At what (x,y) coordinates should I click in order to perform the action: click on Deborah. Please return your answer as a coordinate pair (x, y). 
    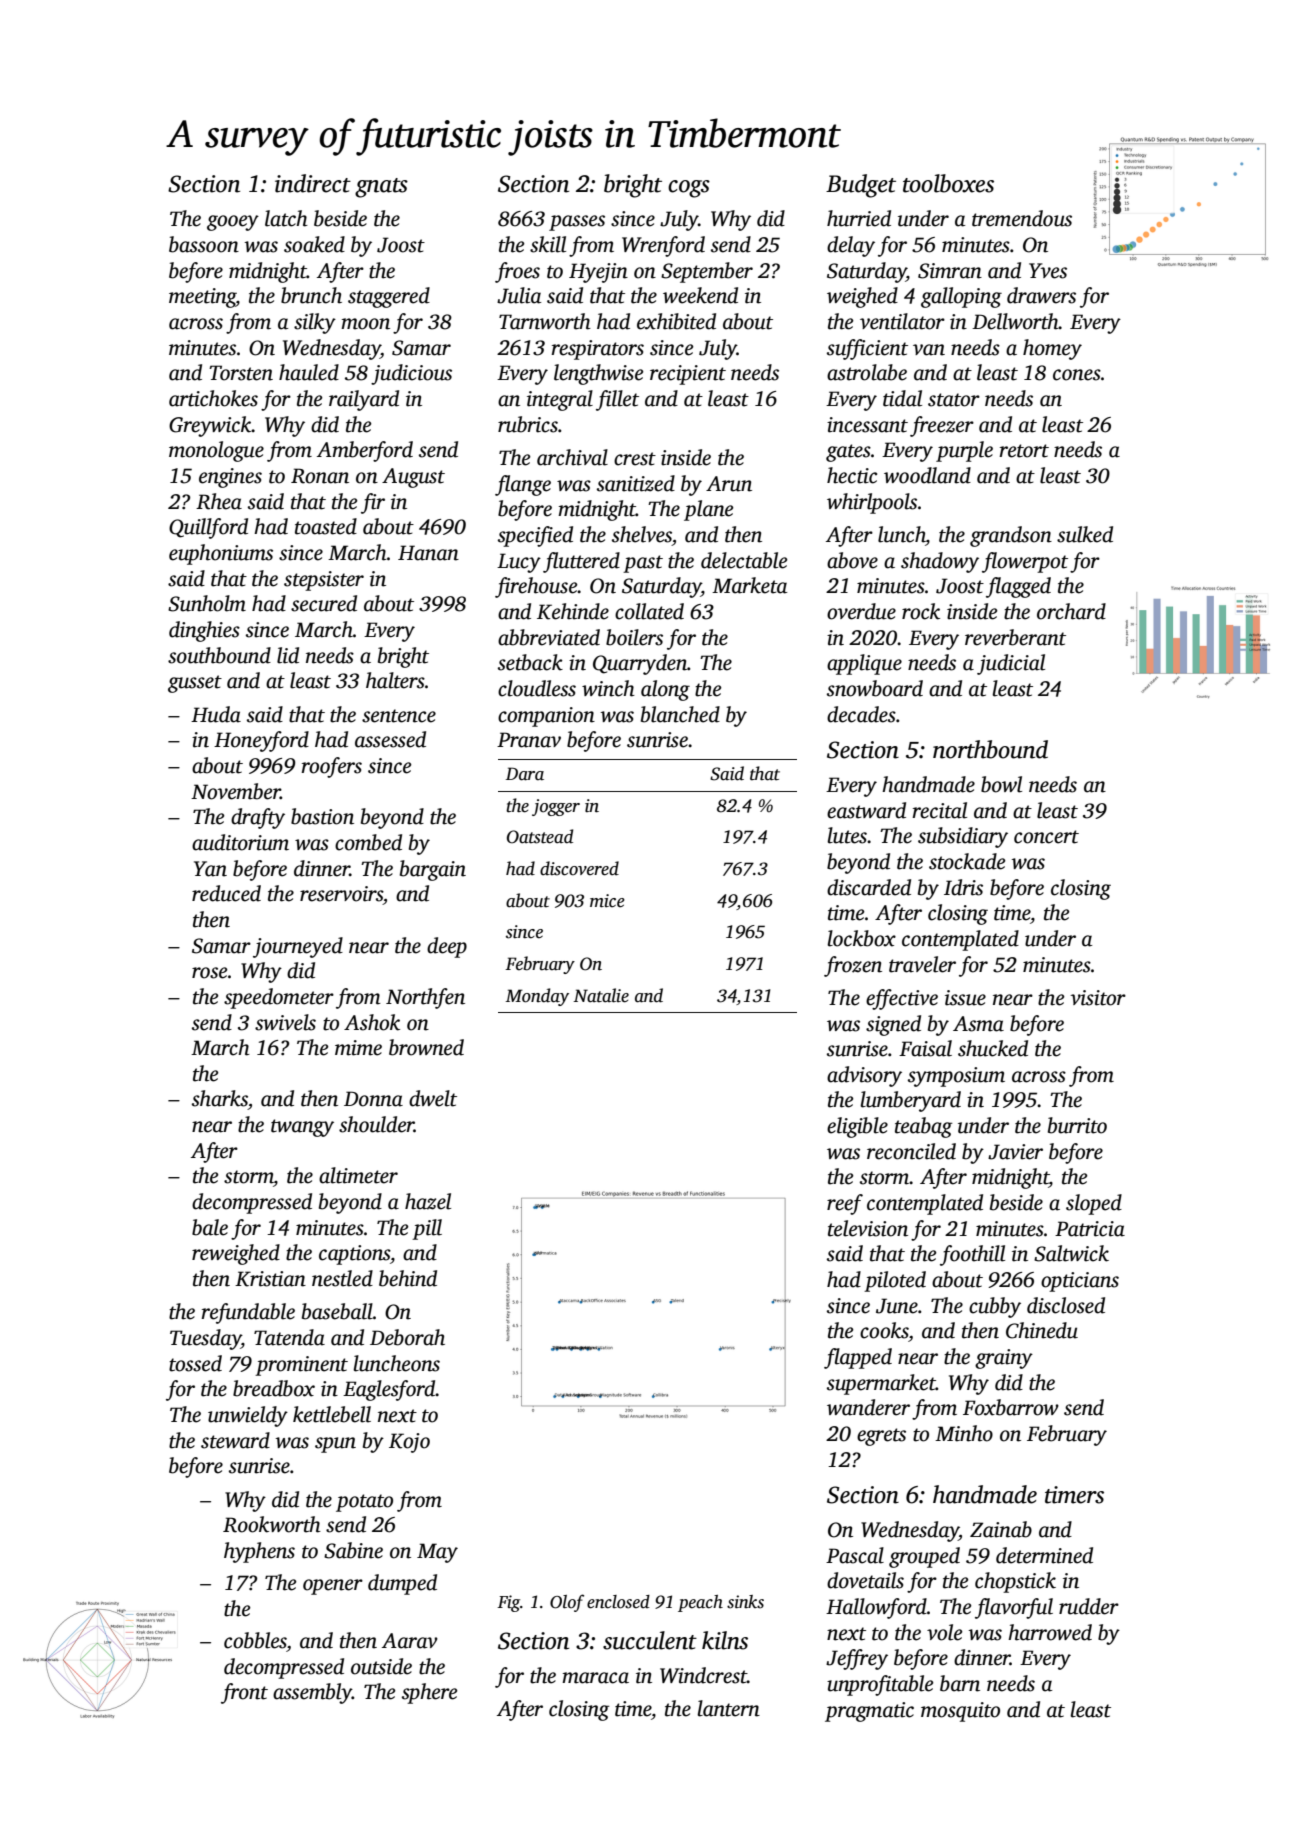
    Looking at the image, I should click on (407, 1337).
